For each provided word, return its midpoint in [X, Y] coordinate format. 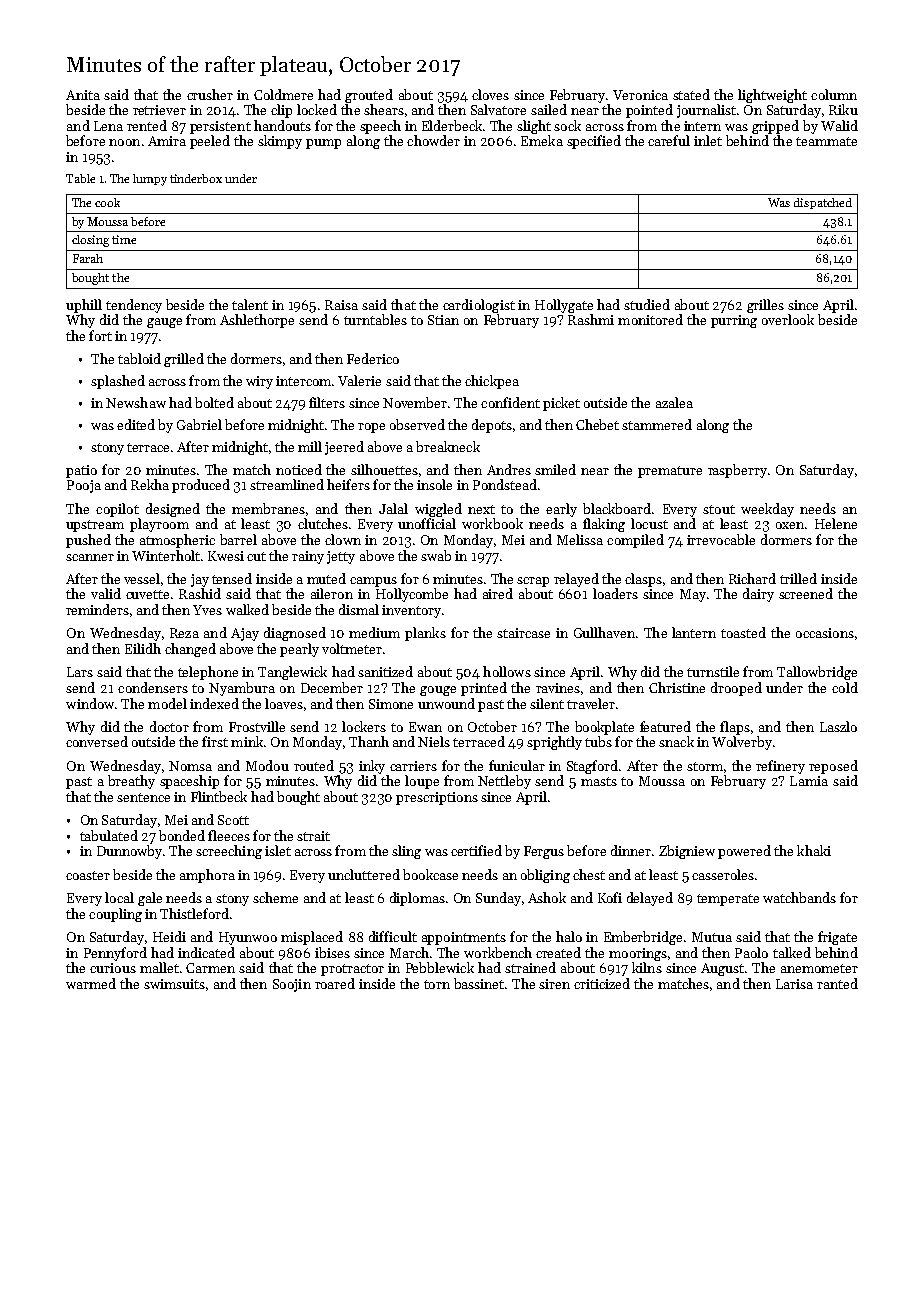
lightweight [772, 96]
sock [567, 125]
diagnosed [295, 634]
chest [589, 874]
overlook [788, 319]
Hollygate [564, 306]
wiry [259, 382]
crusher [210, 94]
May [693, 595]
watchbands [799, 897]
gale [150, 899]
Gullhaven [604, 632]
